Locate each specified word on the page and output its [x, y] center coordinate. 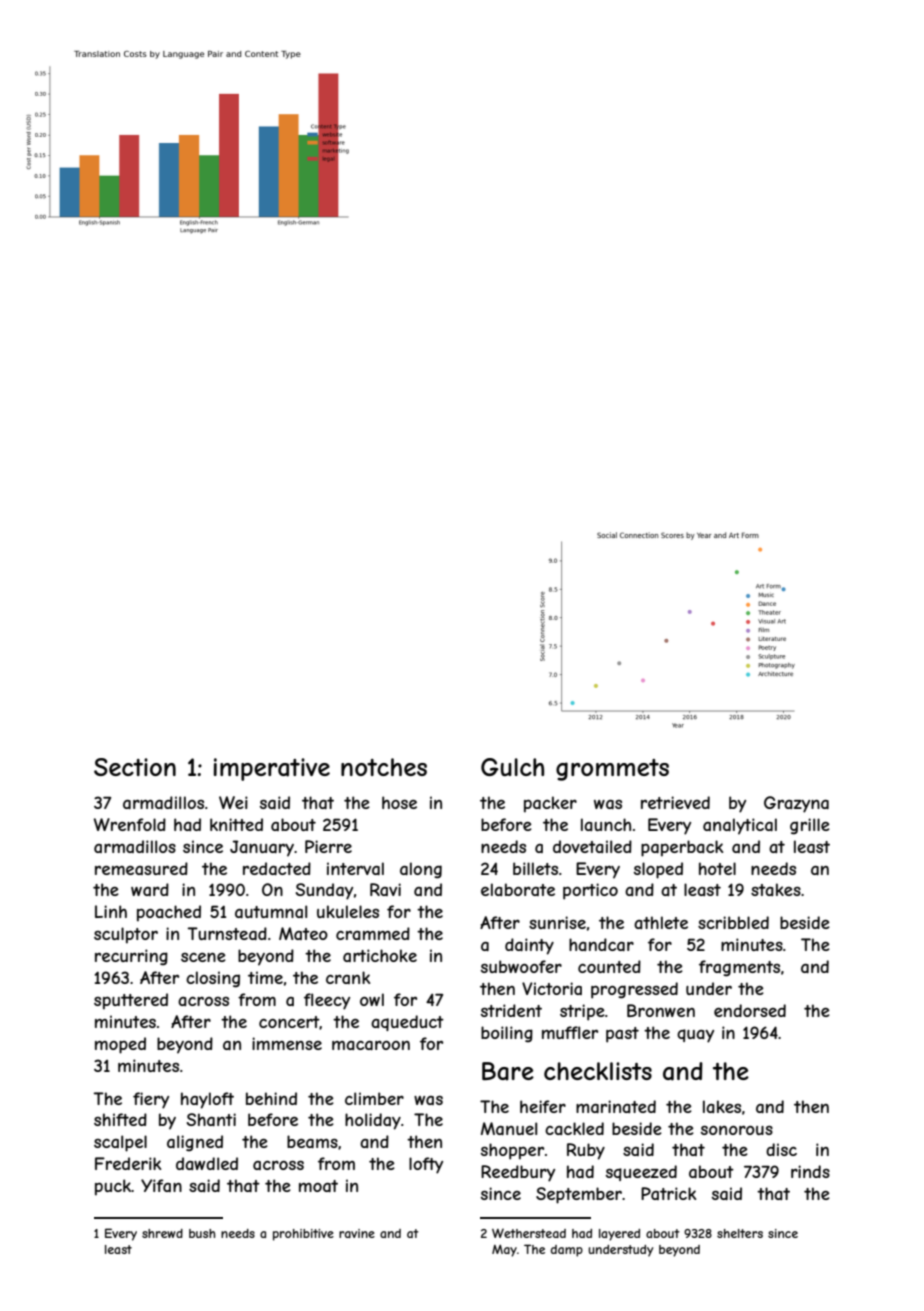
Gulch [512, 767]
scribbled [733, 922]
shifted [120, 1119]
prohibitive [303, 1235]
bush [202, 1233]
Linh [111, 911]
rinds [810, 1171]
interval [355, 868]
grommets [612, 770]
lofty [426, 1165]
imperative [272, 769]
